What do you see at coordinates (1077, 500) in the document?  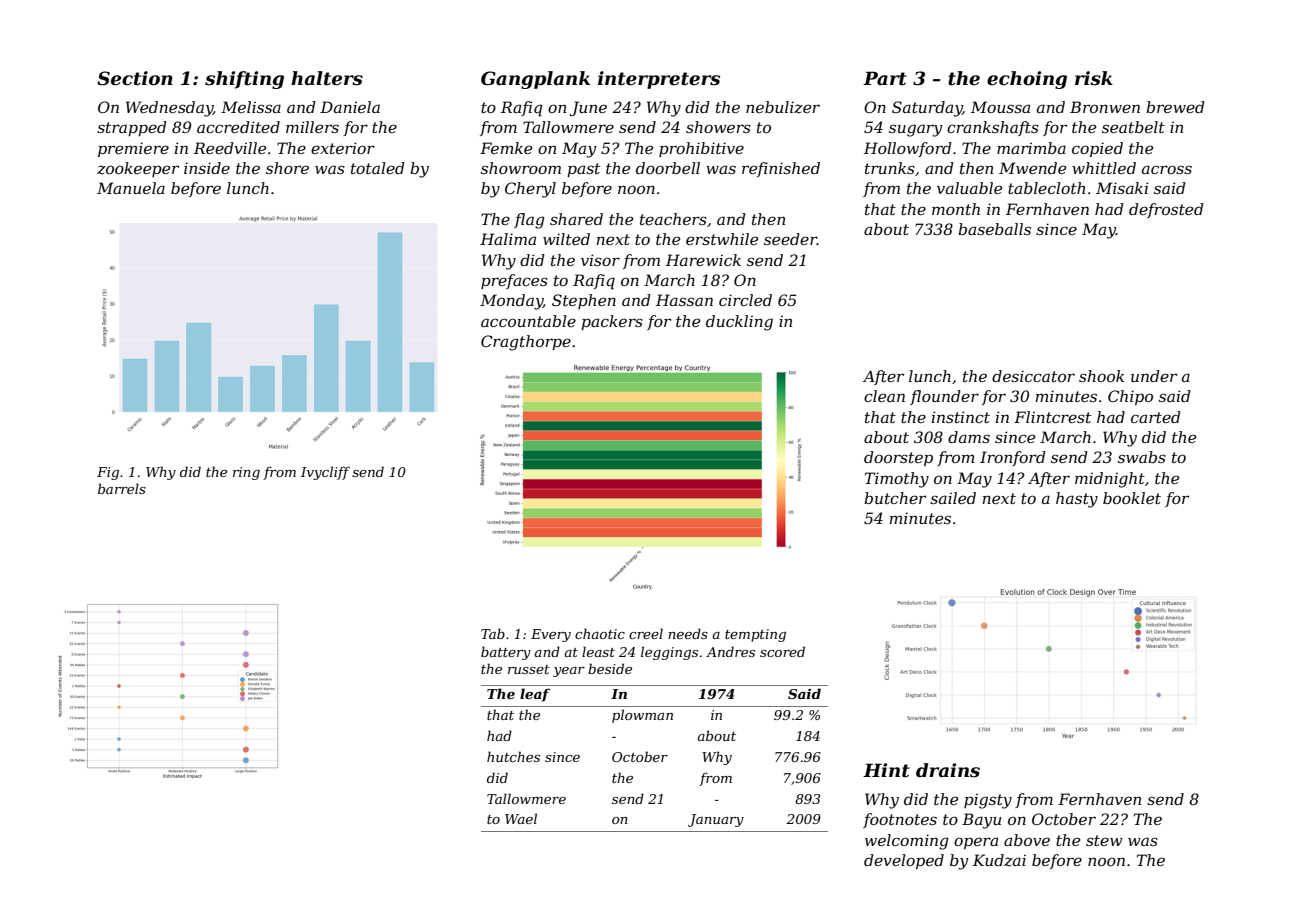 I see `hasty` at bounding box center [1077, 500].
